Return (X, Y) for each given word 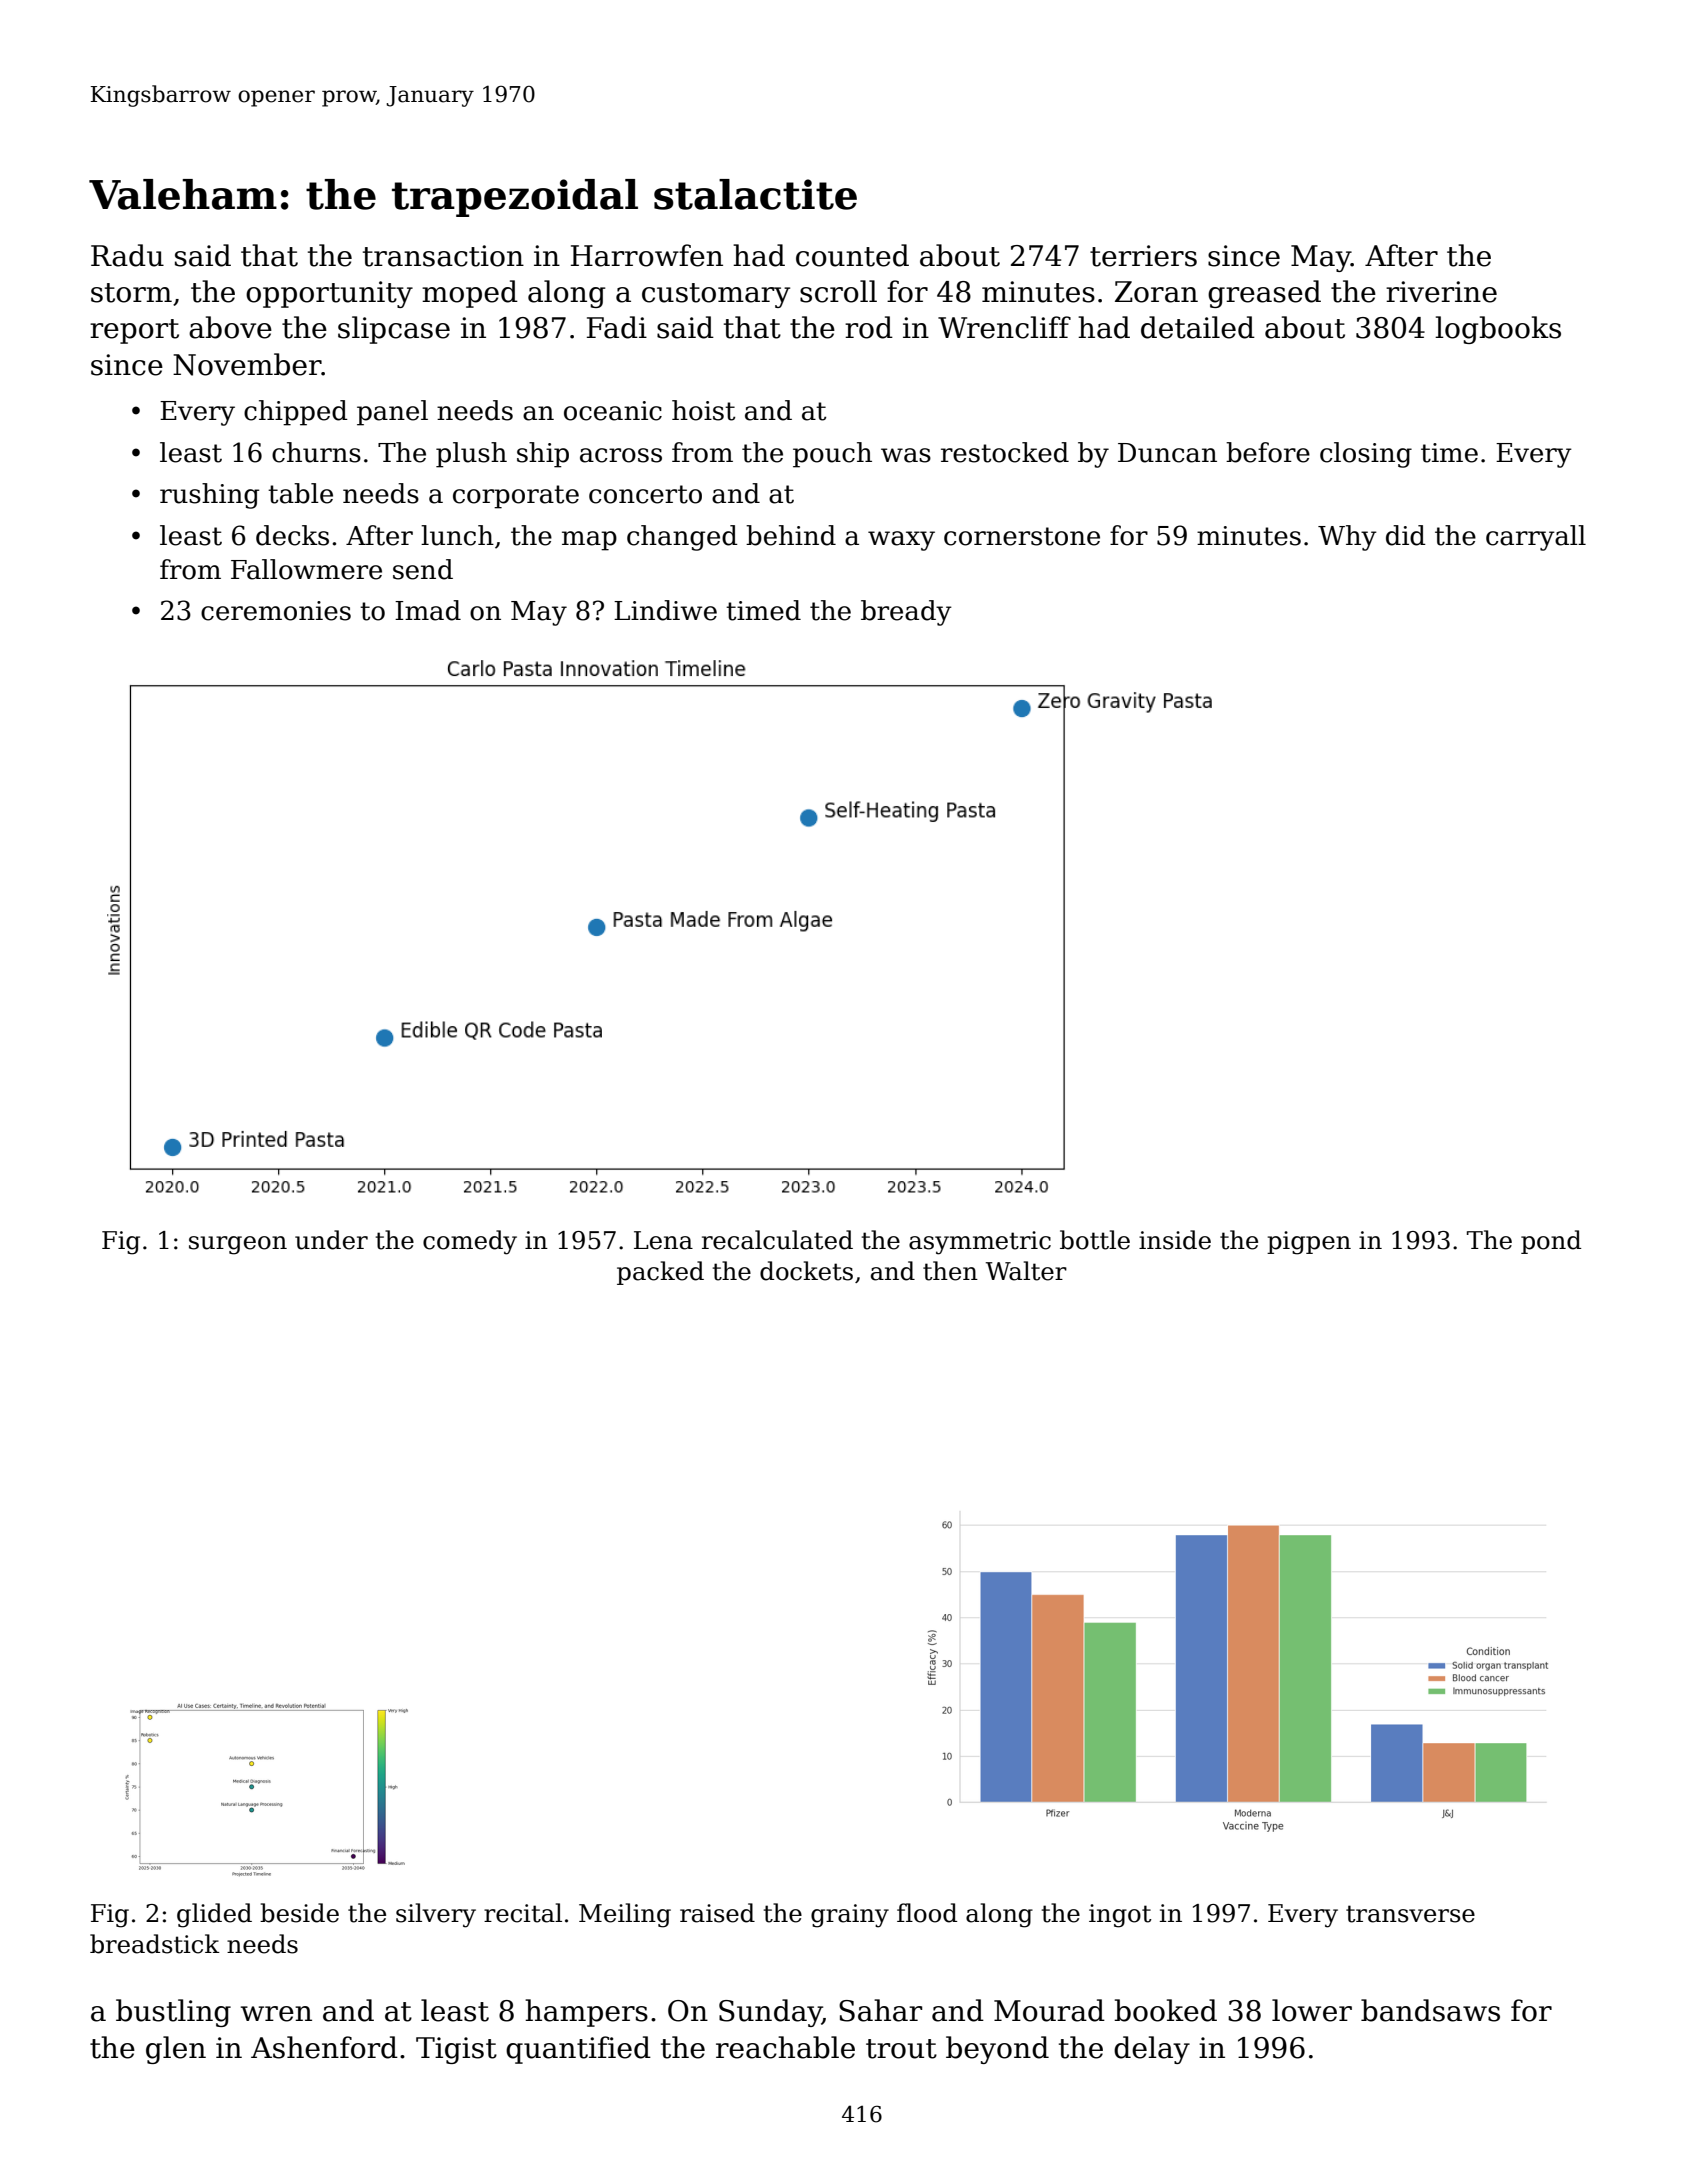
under (331, 1240)
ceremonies (276, 611)
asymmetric (980, 1243)
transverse (1410, 1914)
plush (471, 455)
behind (791, 535)
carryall (1536, 538)
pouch (832, 455)
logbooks (1498, 330)
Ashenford (324, 2047)
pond (1551, 1242)
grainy (850, 1916)
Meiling (625, 1915)
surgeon (238, 1245)
